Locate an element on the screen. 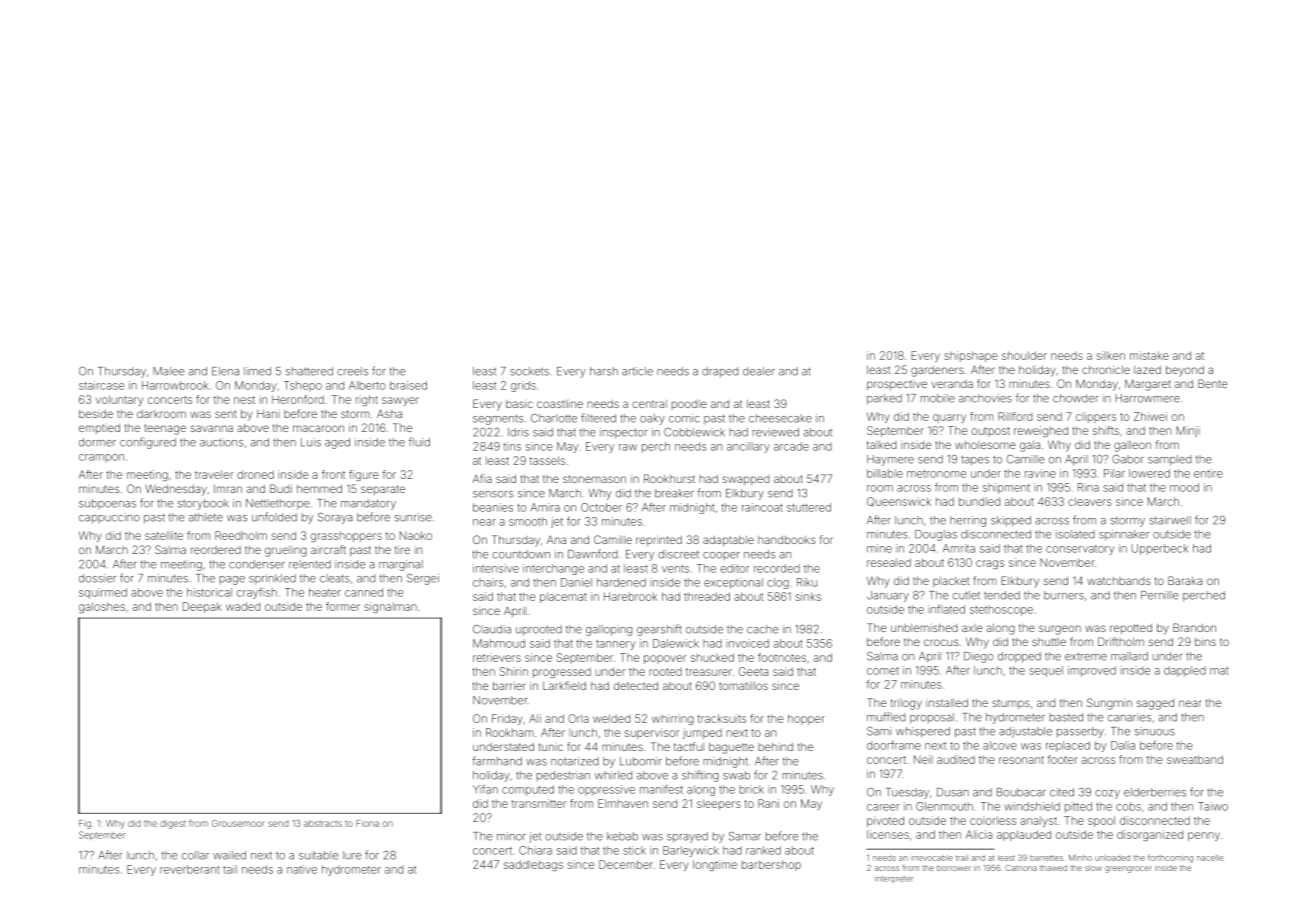  interpreter is located at coordinates (894, 879).
